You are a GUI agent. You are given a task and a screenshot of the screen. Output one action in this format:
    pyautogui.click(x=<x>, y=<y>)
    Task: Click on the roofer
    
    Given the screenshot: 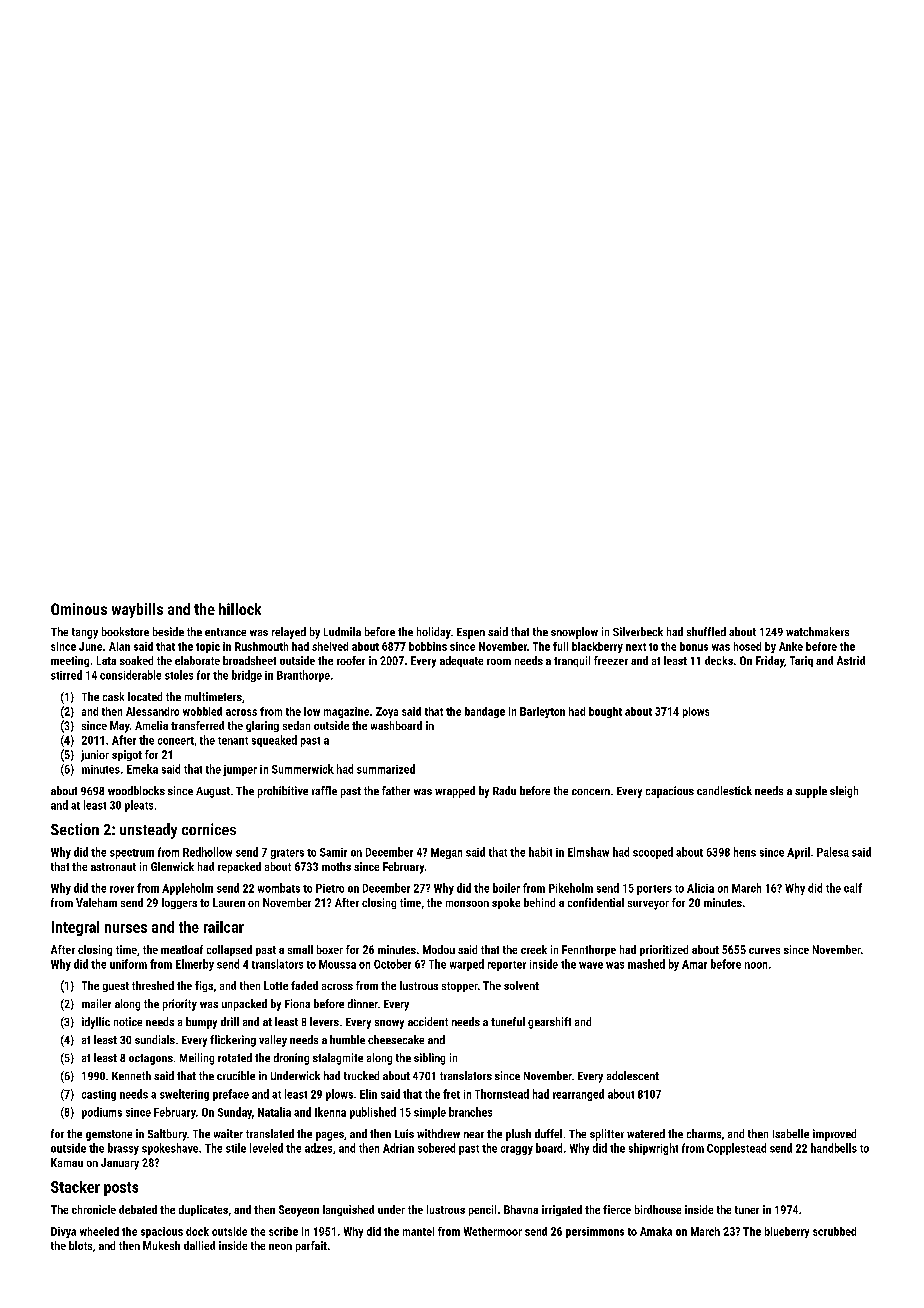 What is the action you would take?
    pyautogui.click(x=351, y=660)
